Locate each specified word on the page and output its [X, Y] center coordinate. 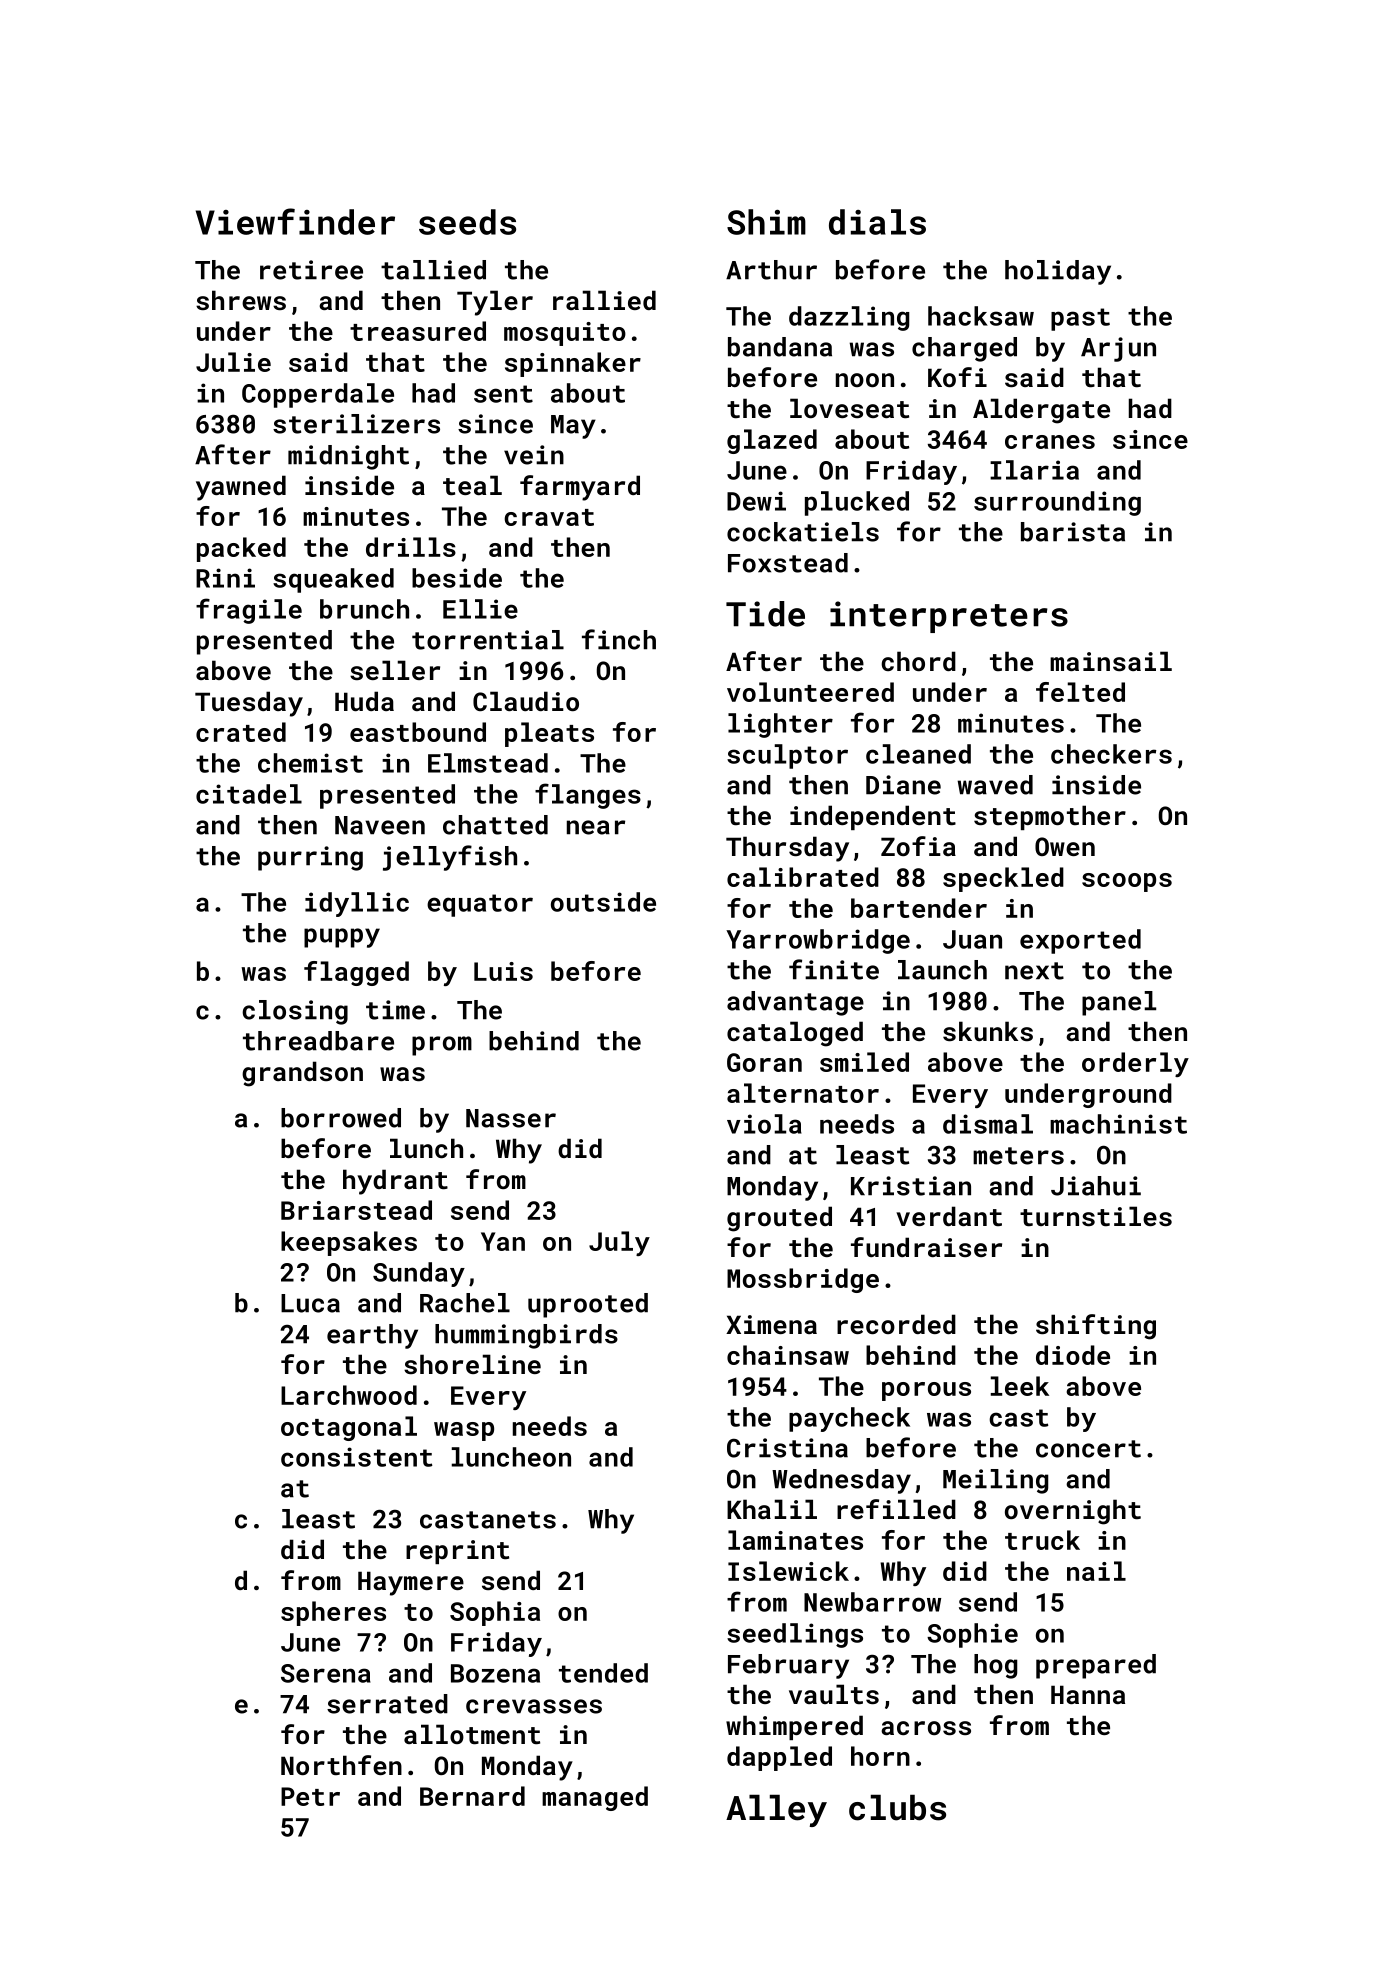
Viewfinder [295, 221]
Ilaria [1034, 470]
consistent [357, 1457]
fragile [249, 611]
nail [1096, 1571]
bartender [919, 908]
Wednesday [841, 1481]
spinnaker [573, 364]
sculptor [787, 756]
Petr [310, 1796]
